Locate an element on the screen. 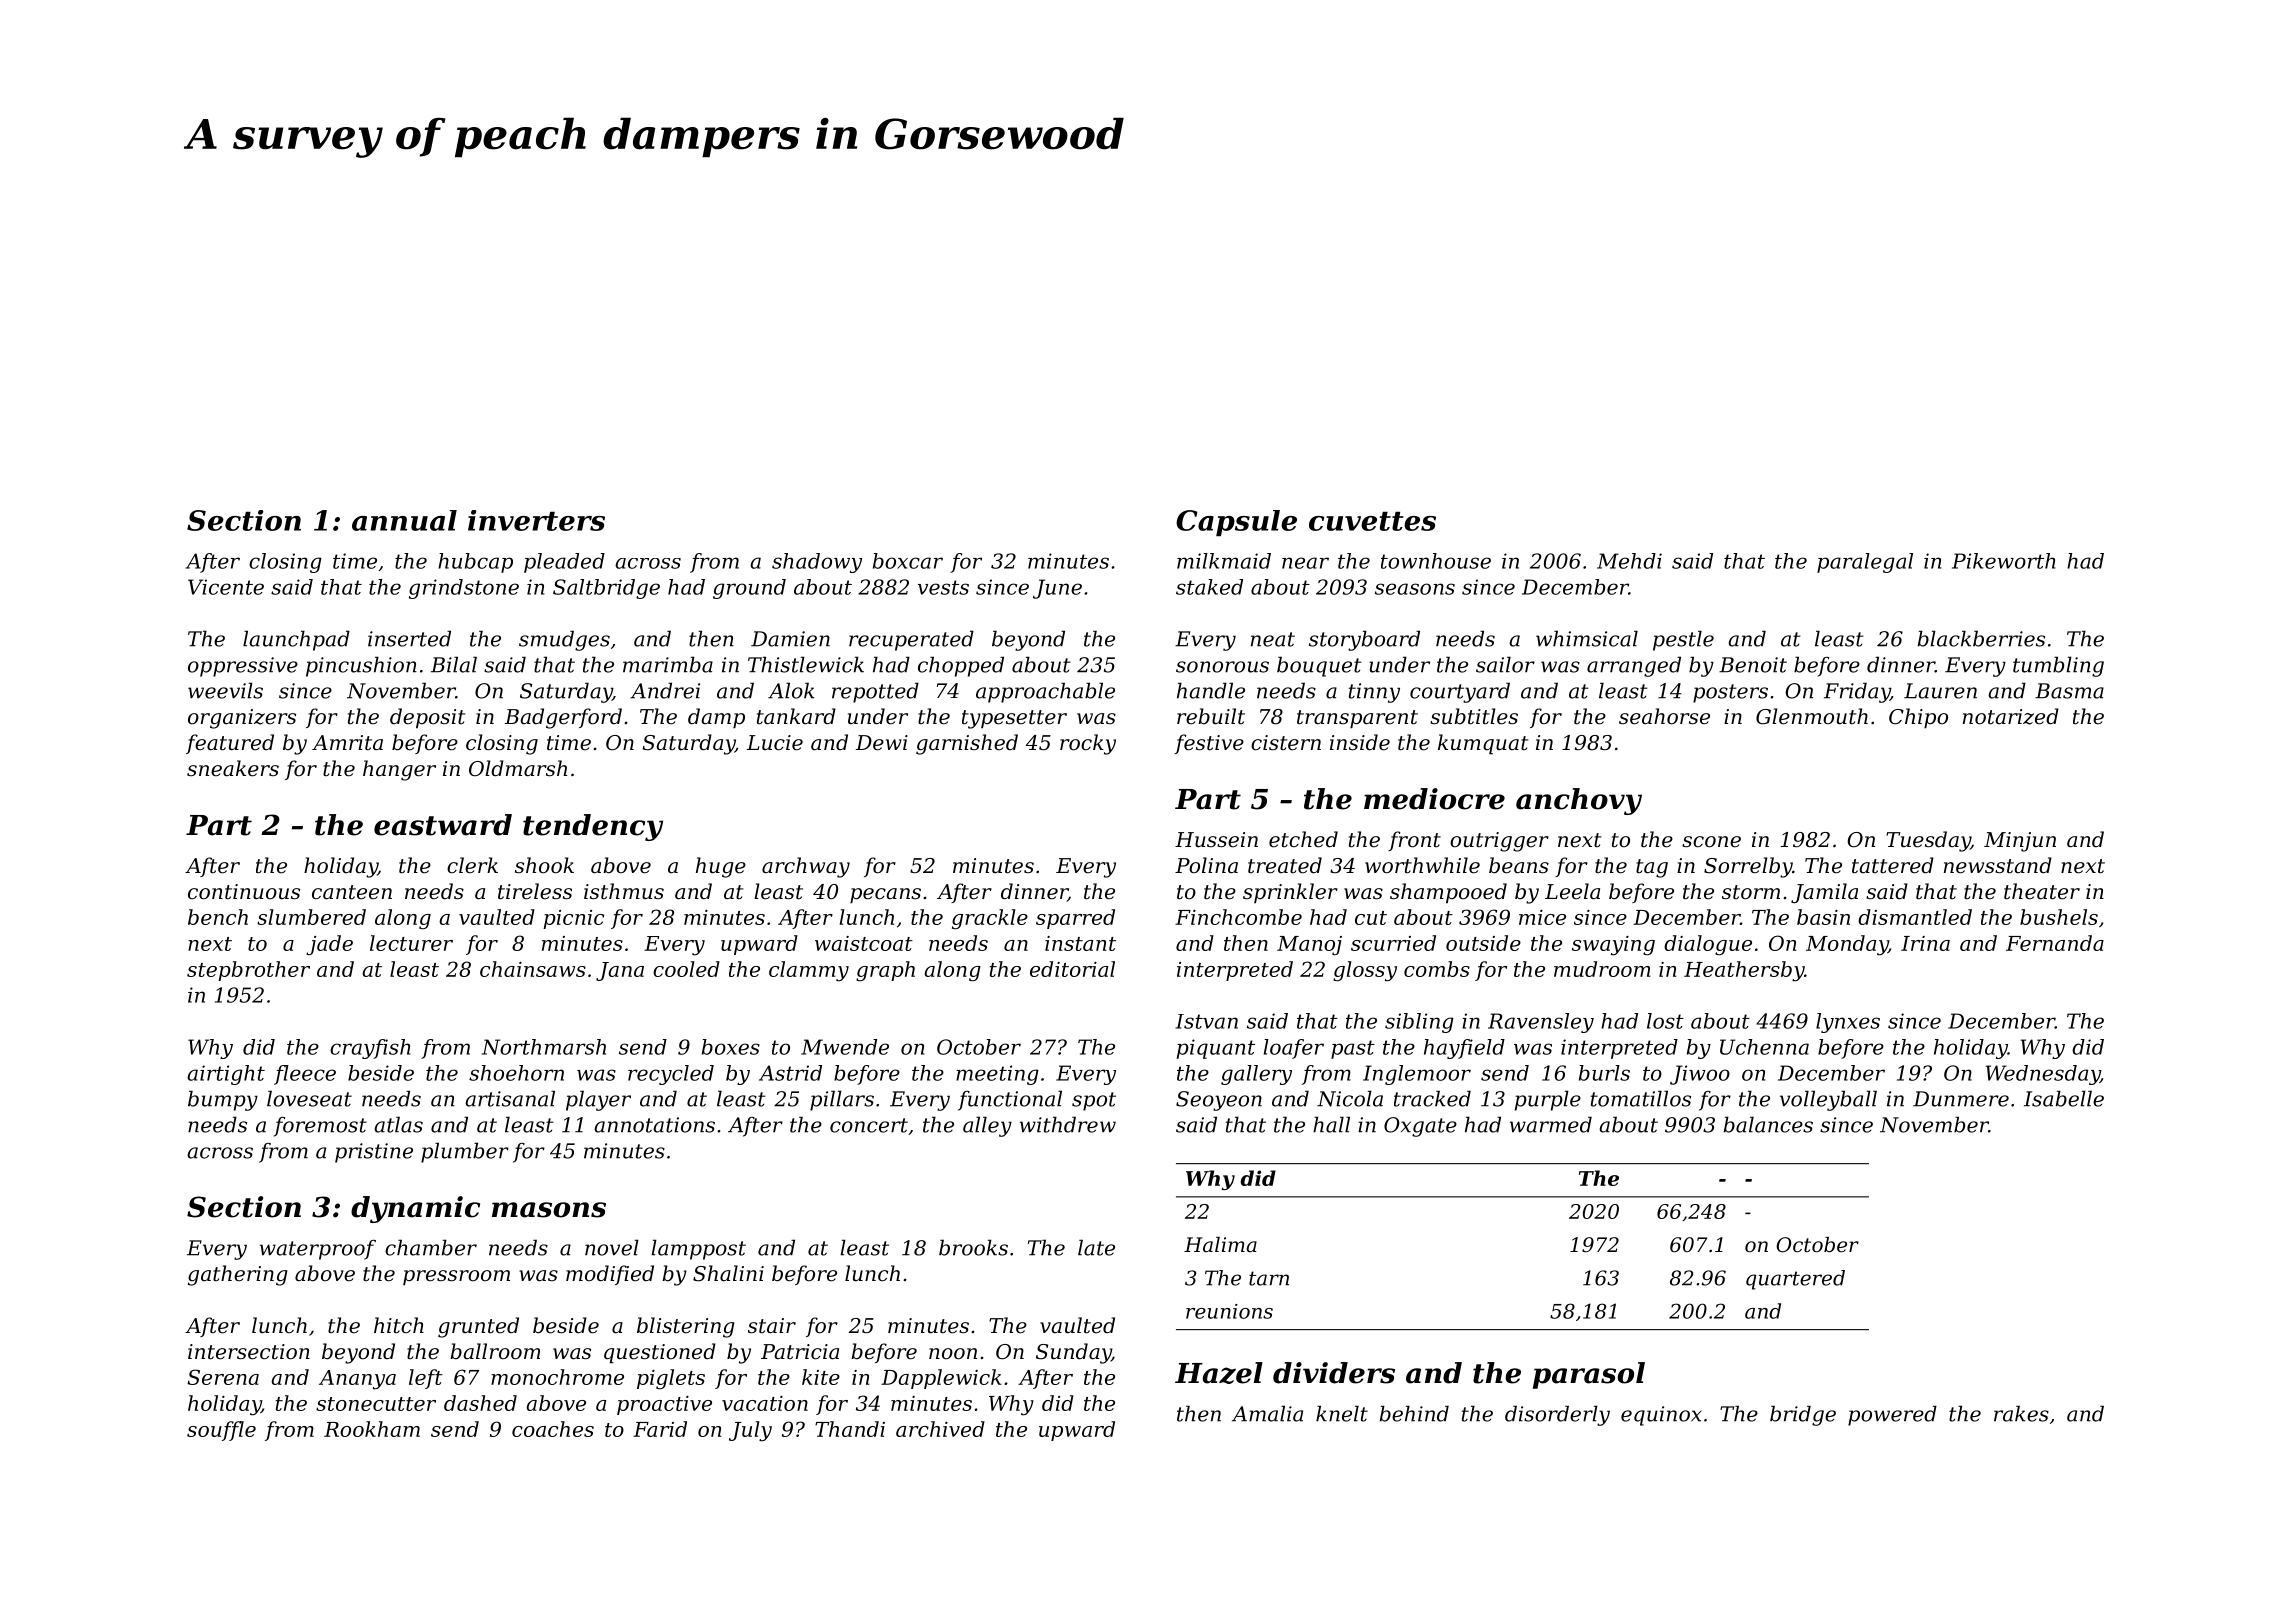 The image size is (2292, 1620). notarized is located at coordinates (2011, 716).
